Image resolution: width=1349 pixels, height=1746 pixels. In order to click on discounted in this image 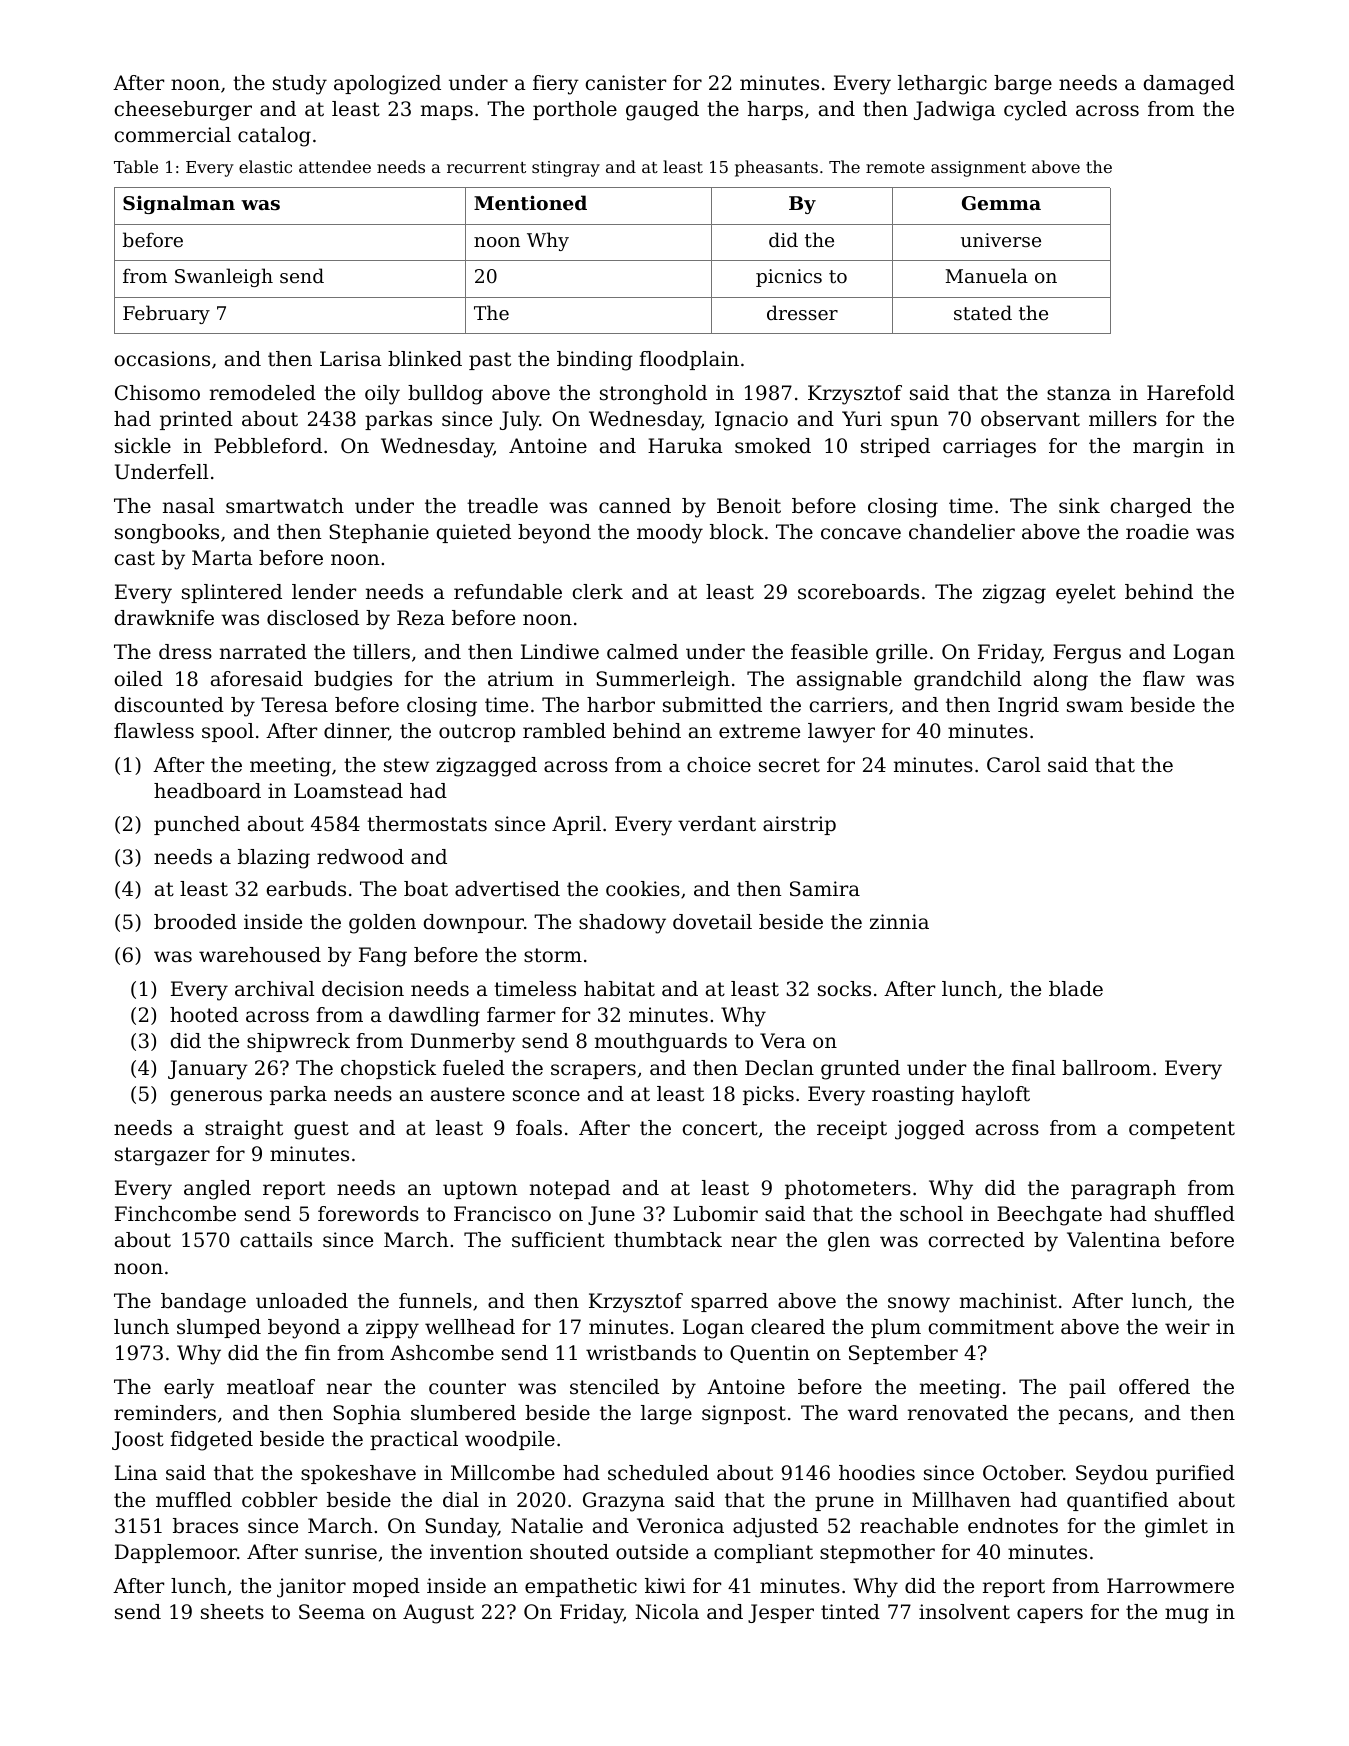, I will do `click(169, 705)`.
